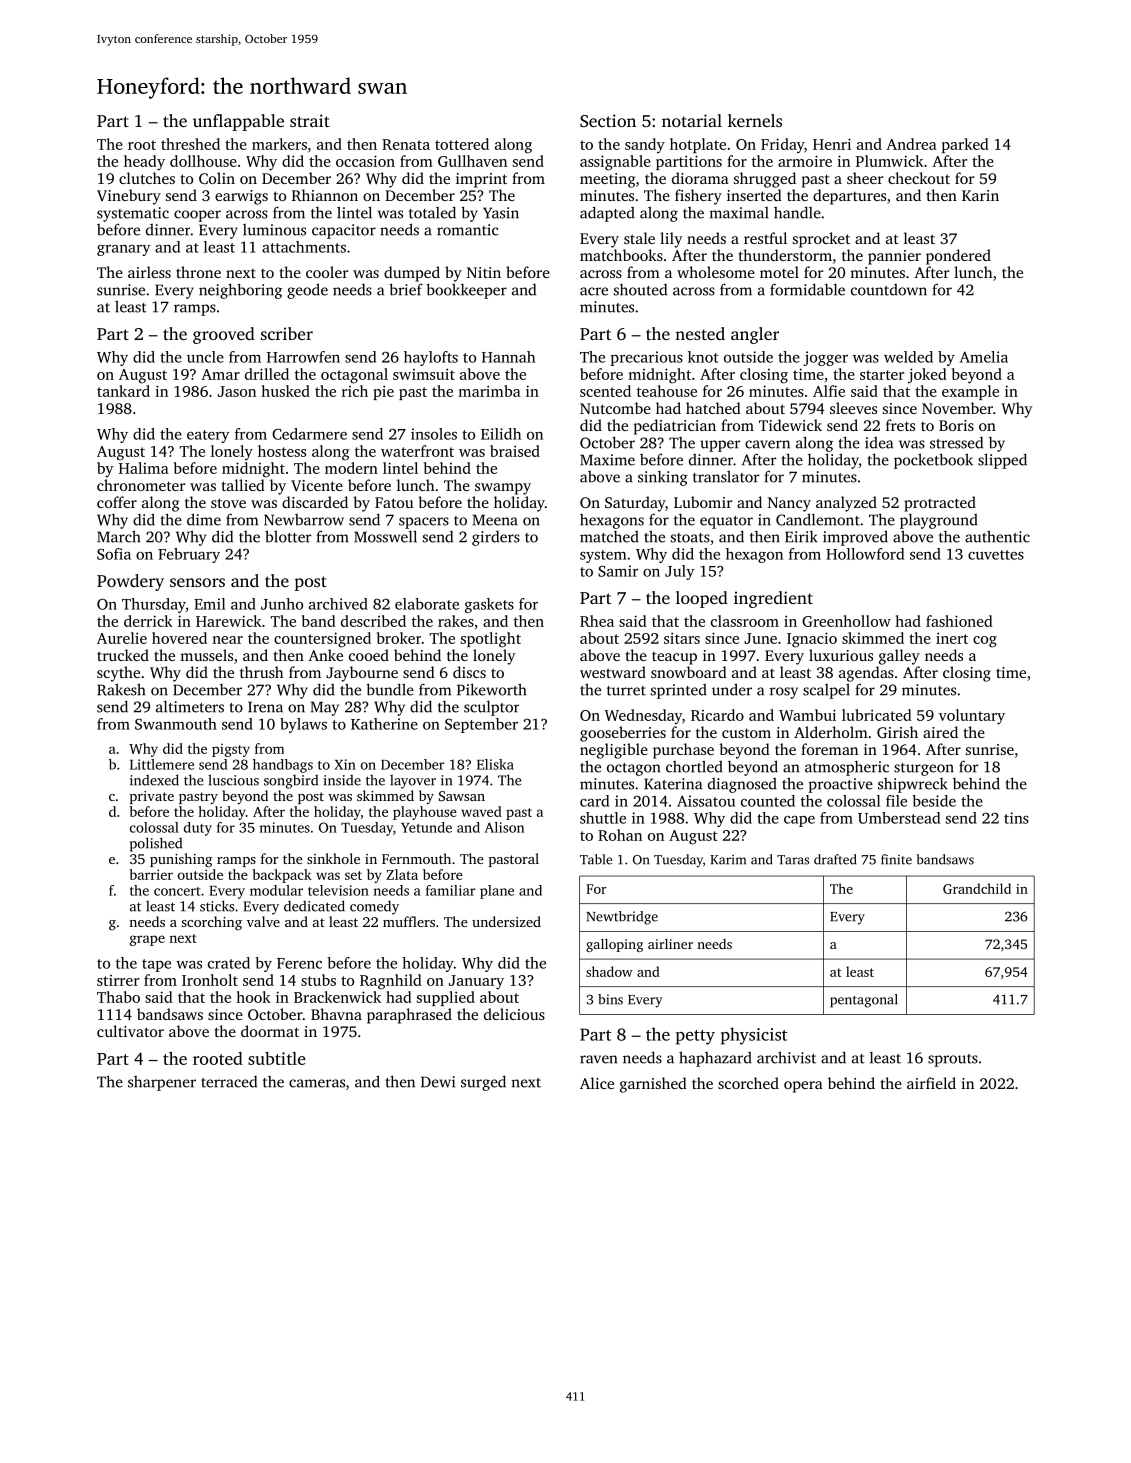  I want to click on hostess, so click(282, 451).
